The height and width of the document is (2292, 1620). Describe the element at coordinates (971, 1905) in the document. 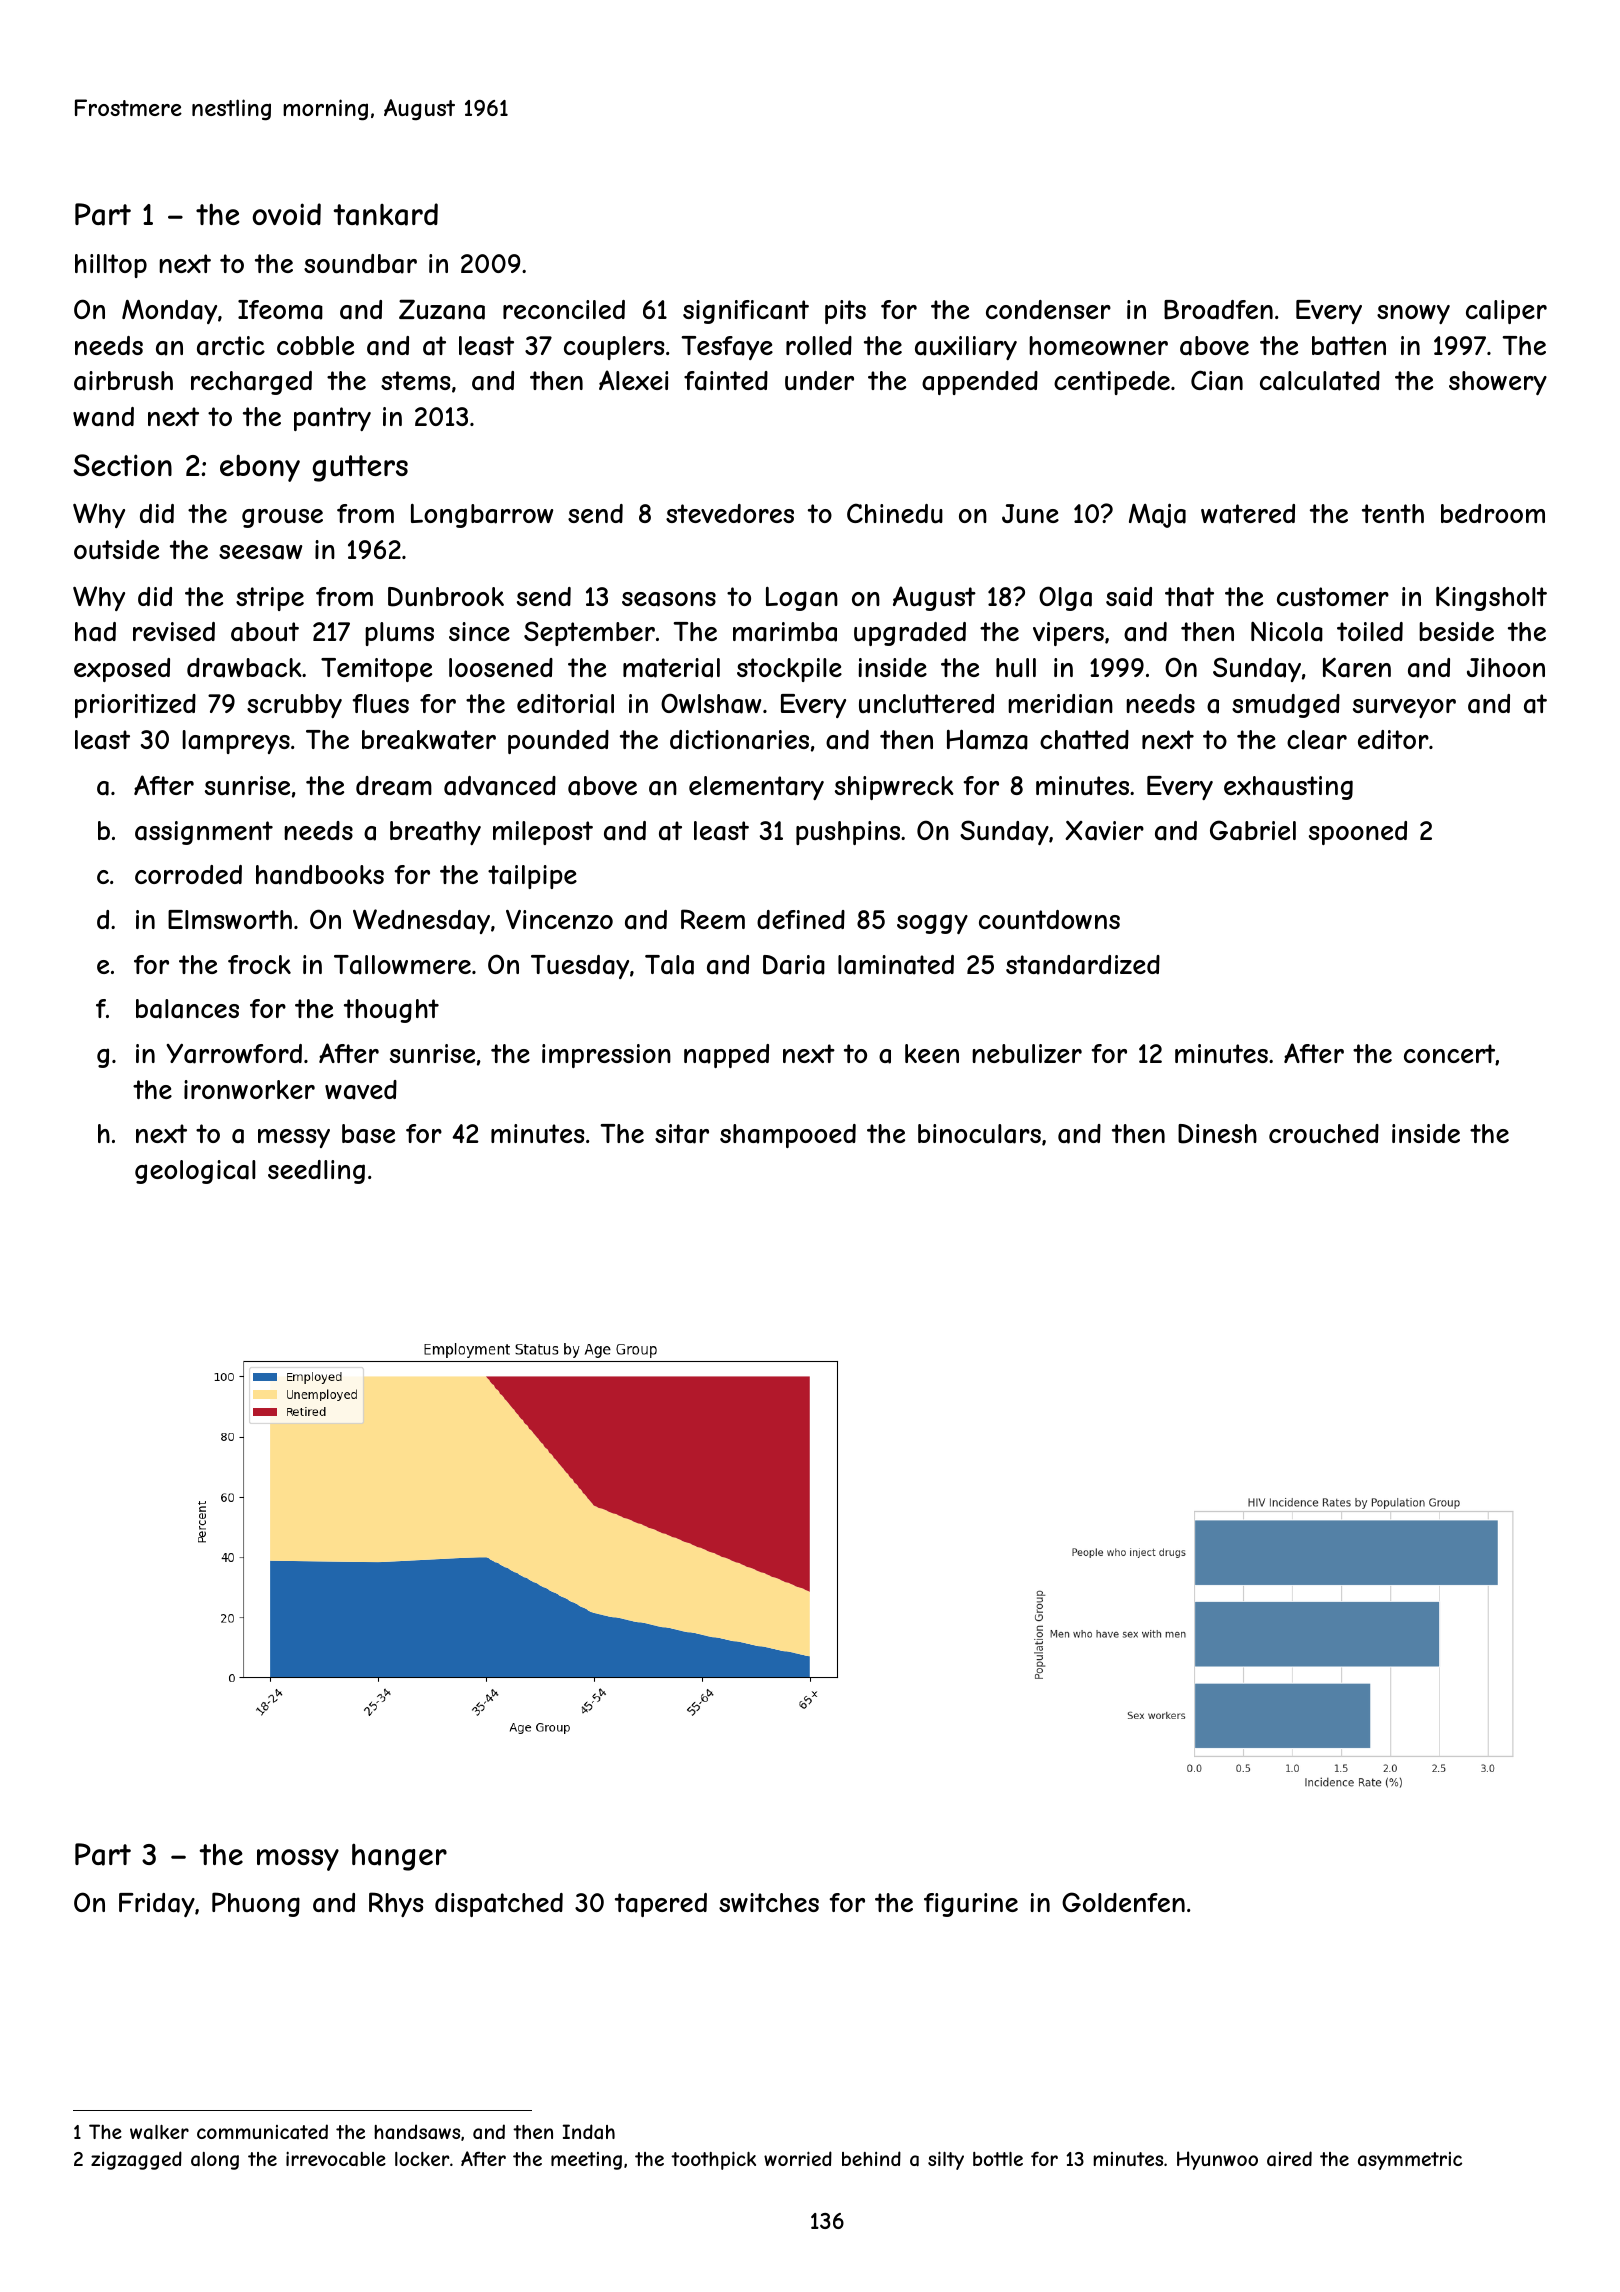

I see `figurine` at that location.
